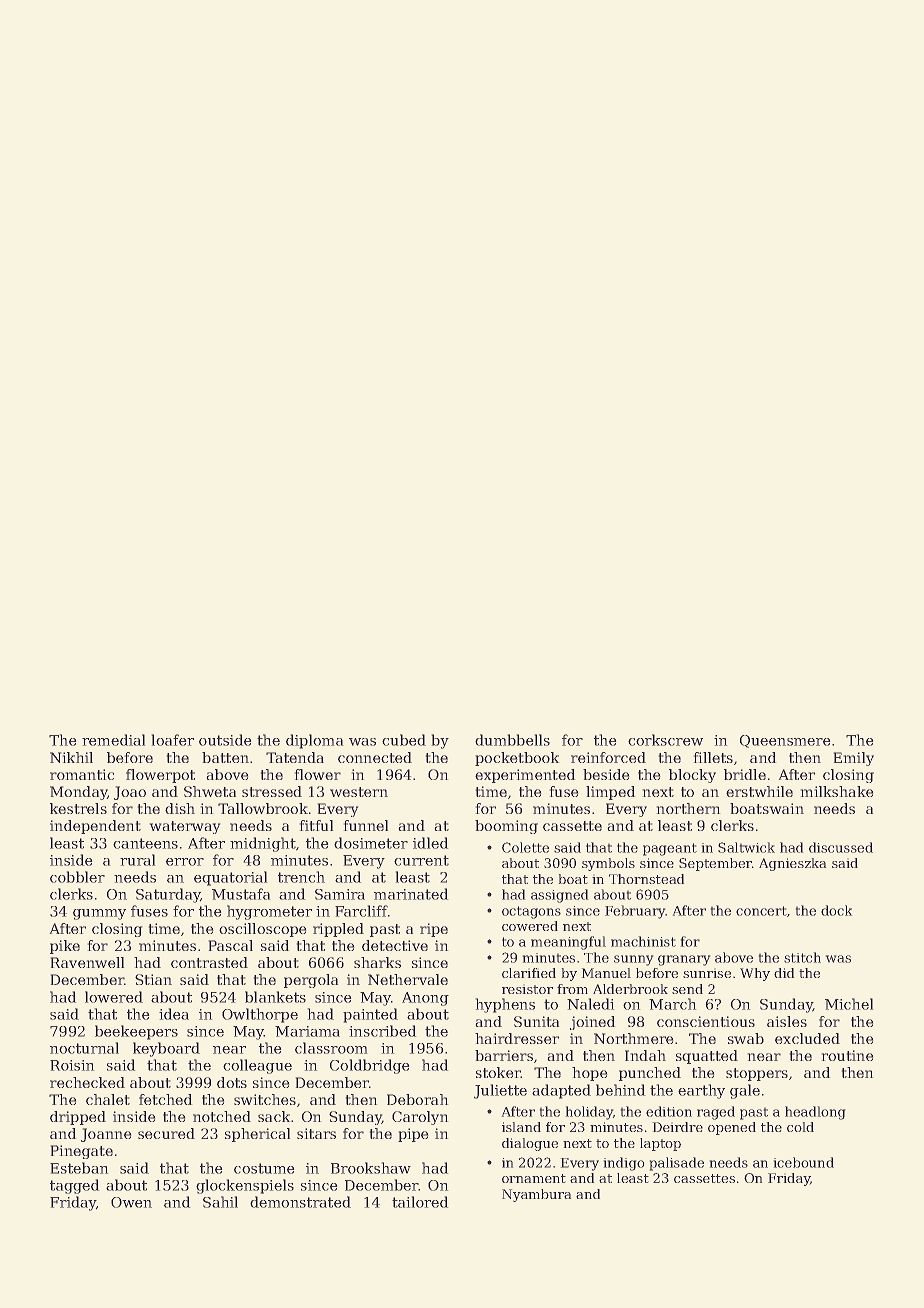 The image size is (924, 1308). What do you see at coordinates (665, 740) in the screenshot?
I see `corkscrew` at bounding box center [665, 740].
